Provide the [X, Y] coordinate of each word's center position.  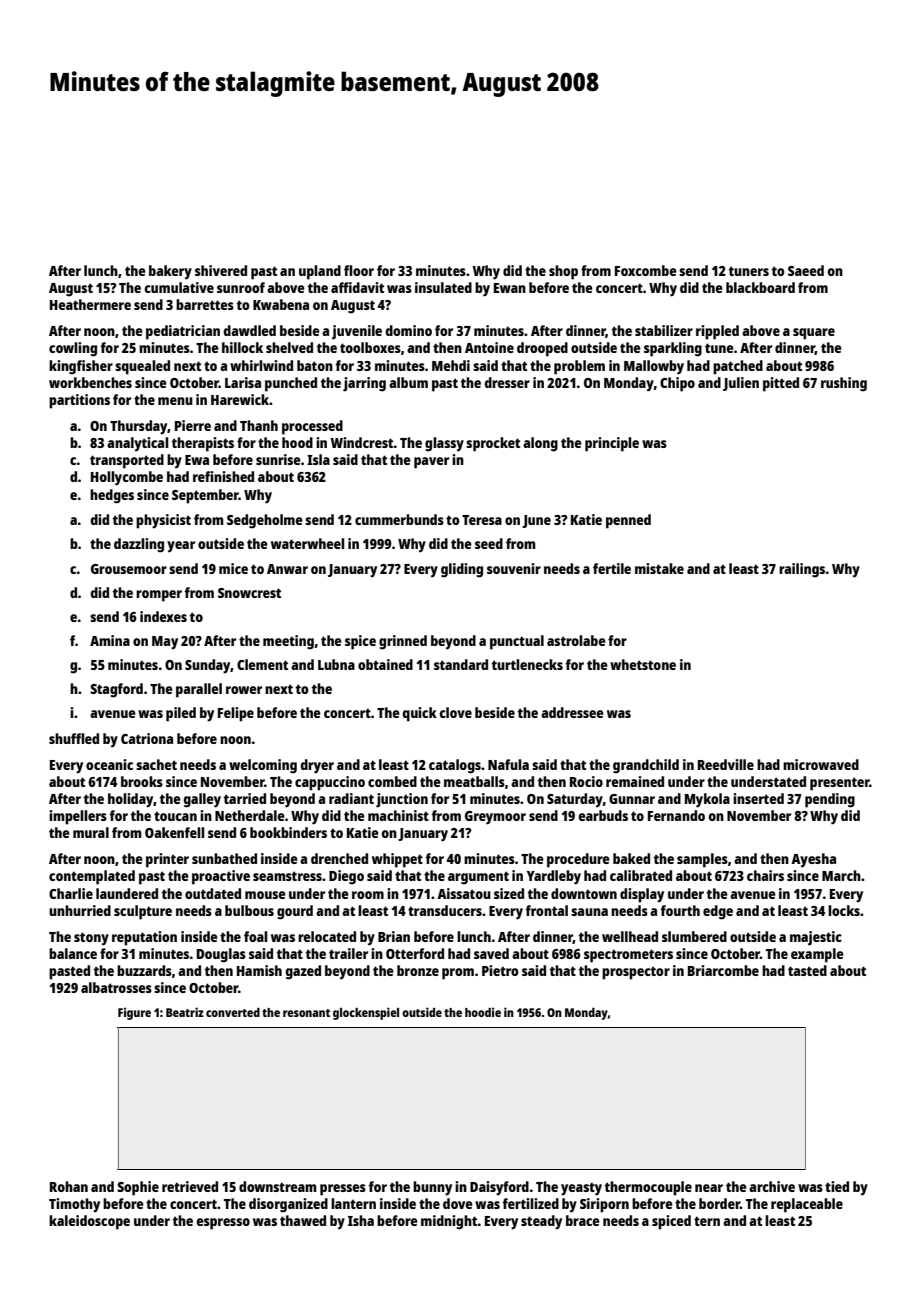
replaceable [807, 1205]
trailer [348, 953]
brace [583, 1220]
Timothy [74, 1205]
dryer [317, 766]
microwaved [821, 764]
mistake [659, 568]
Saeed [806, 270]
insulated [443, 287]
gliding [462, 570]
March [841, 875]
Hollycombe [127, 478]
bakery [170, 272]
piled [181, 714]
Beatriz [185, 1012]
